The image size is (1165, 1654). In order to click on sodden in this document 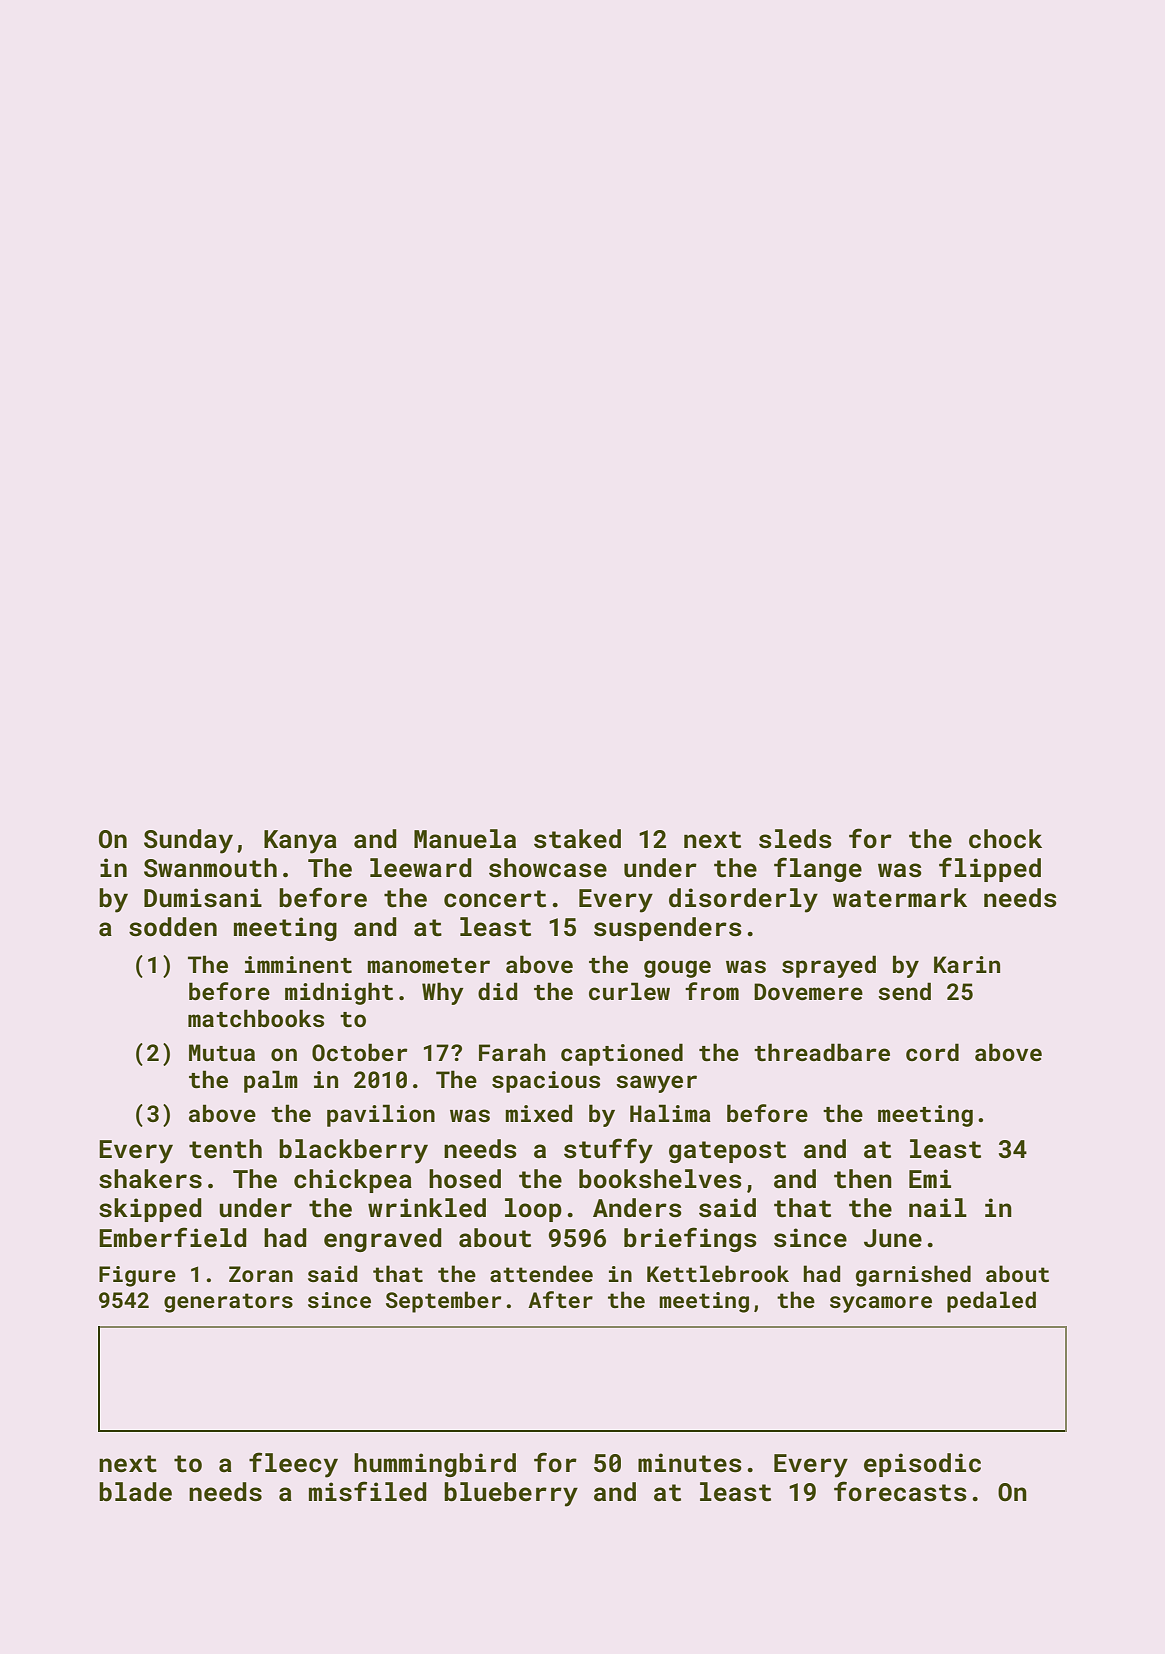, I will do `click(173, 927)`.
